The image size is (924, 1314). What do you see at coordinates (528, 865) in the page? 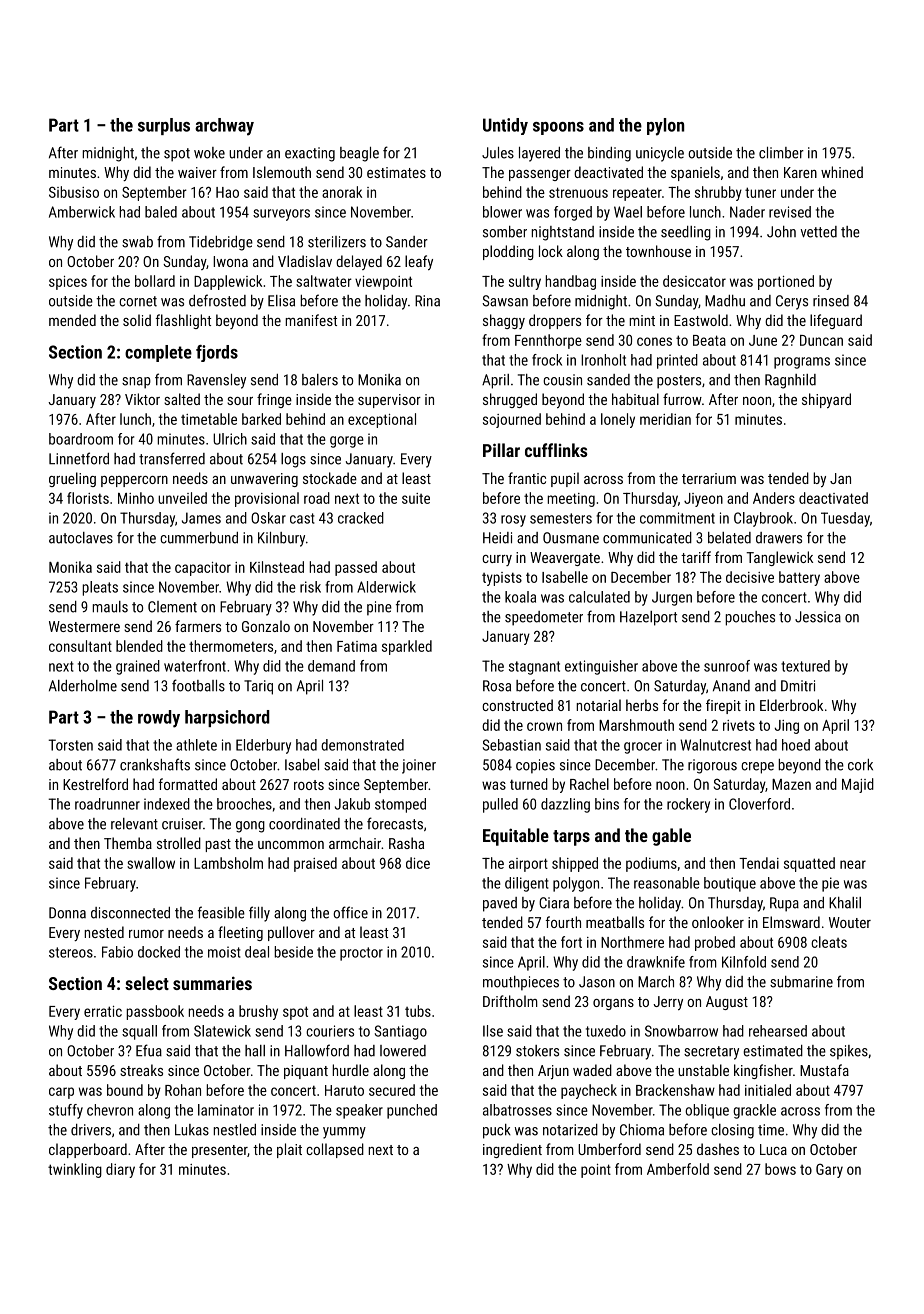
I see `airport` at bounding box center [528, 865].
